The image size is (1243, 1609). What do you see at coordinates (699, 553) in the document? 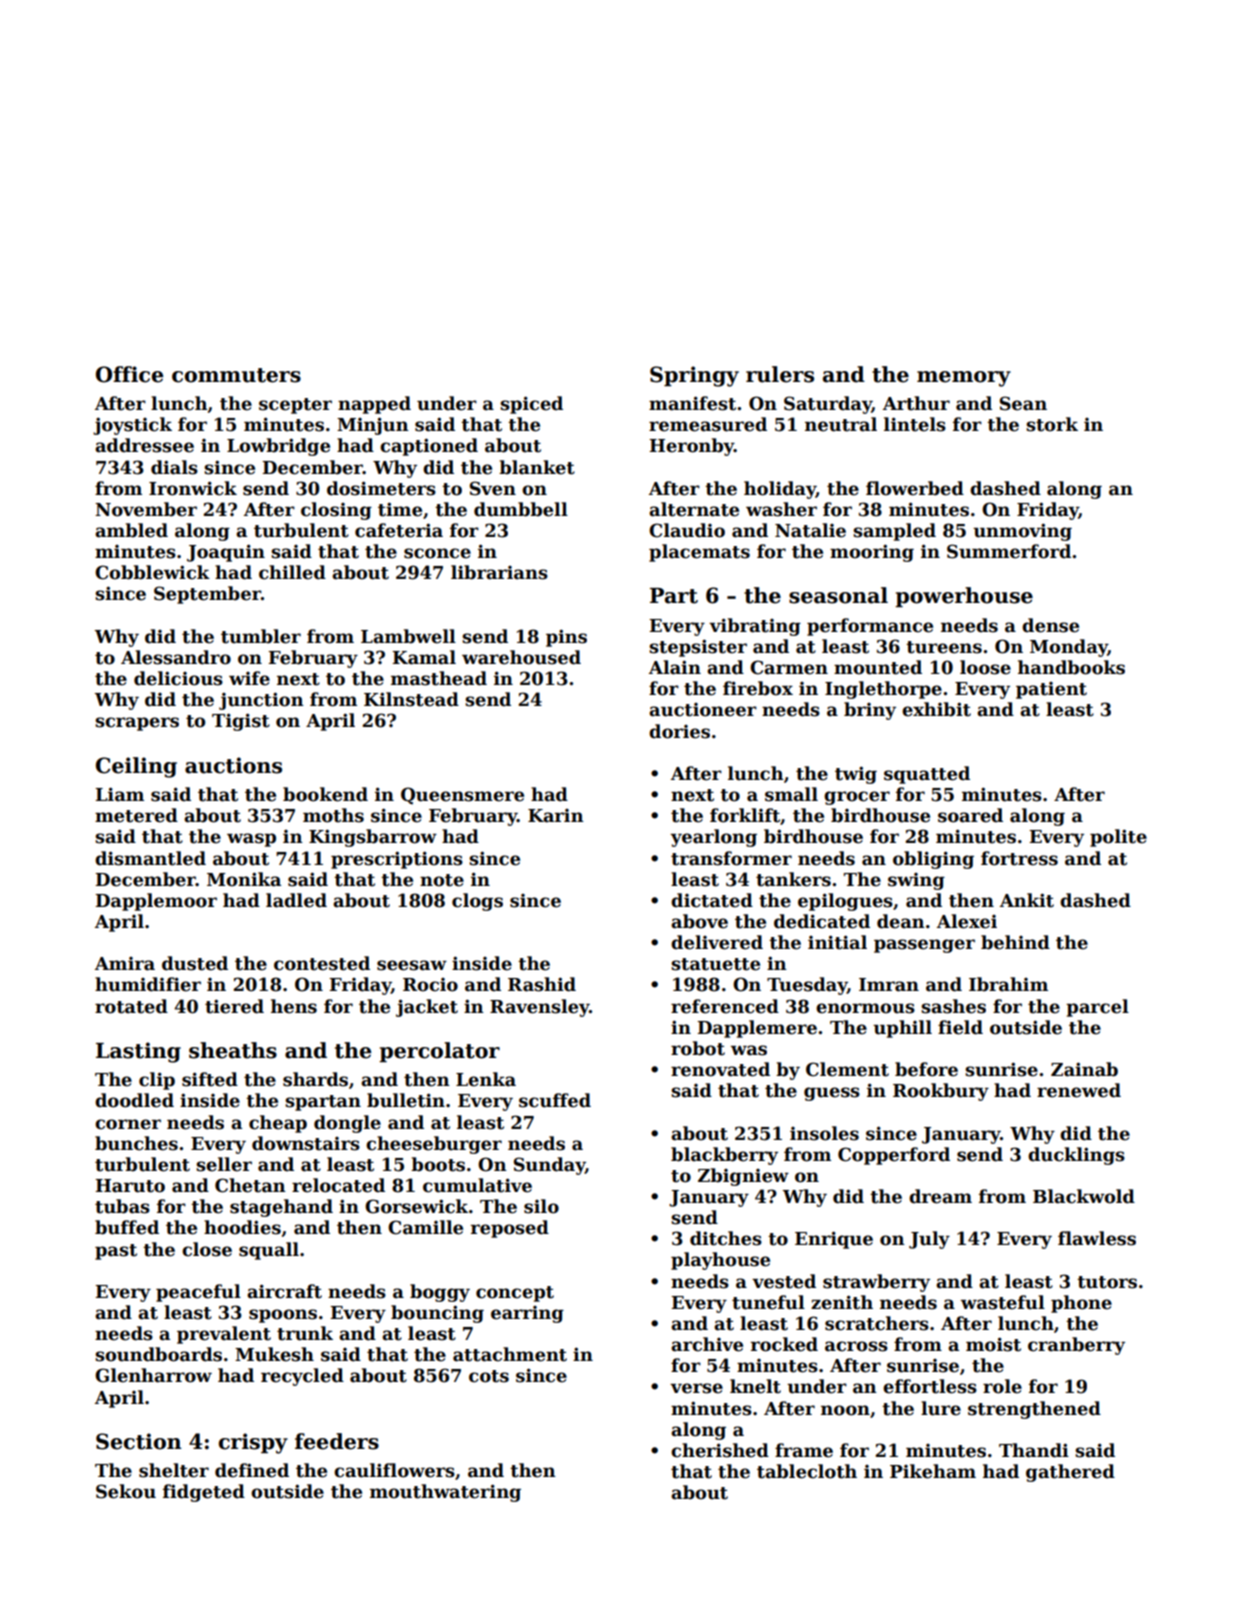
I see `placemats` at bounding box center [699, 553].
